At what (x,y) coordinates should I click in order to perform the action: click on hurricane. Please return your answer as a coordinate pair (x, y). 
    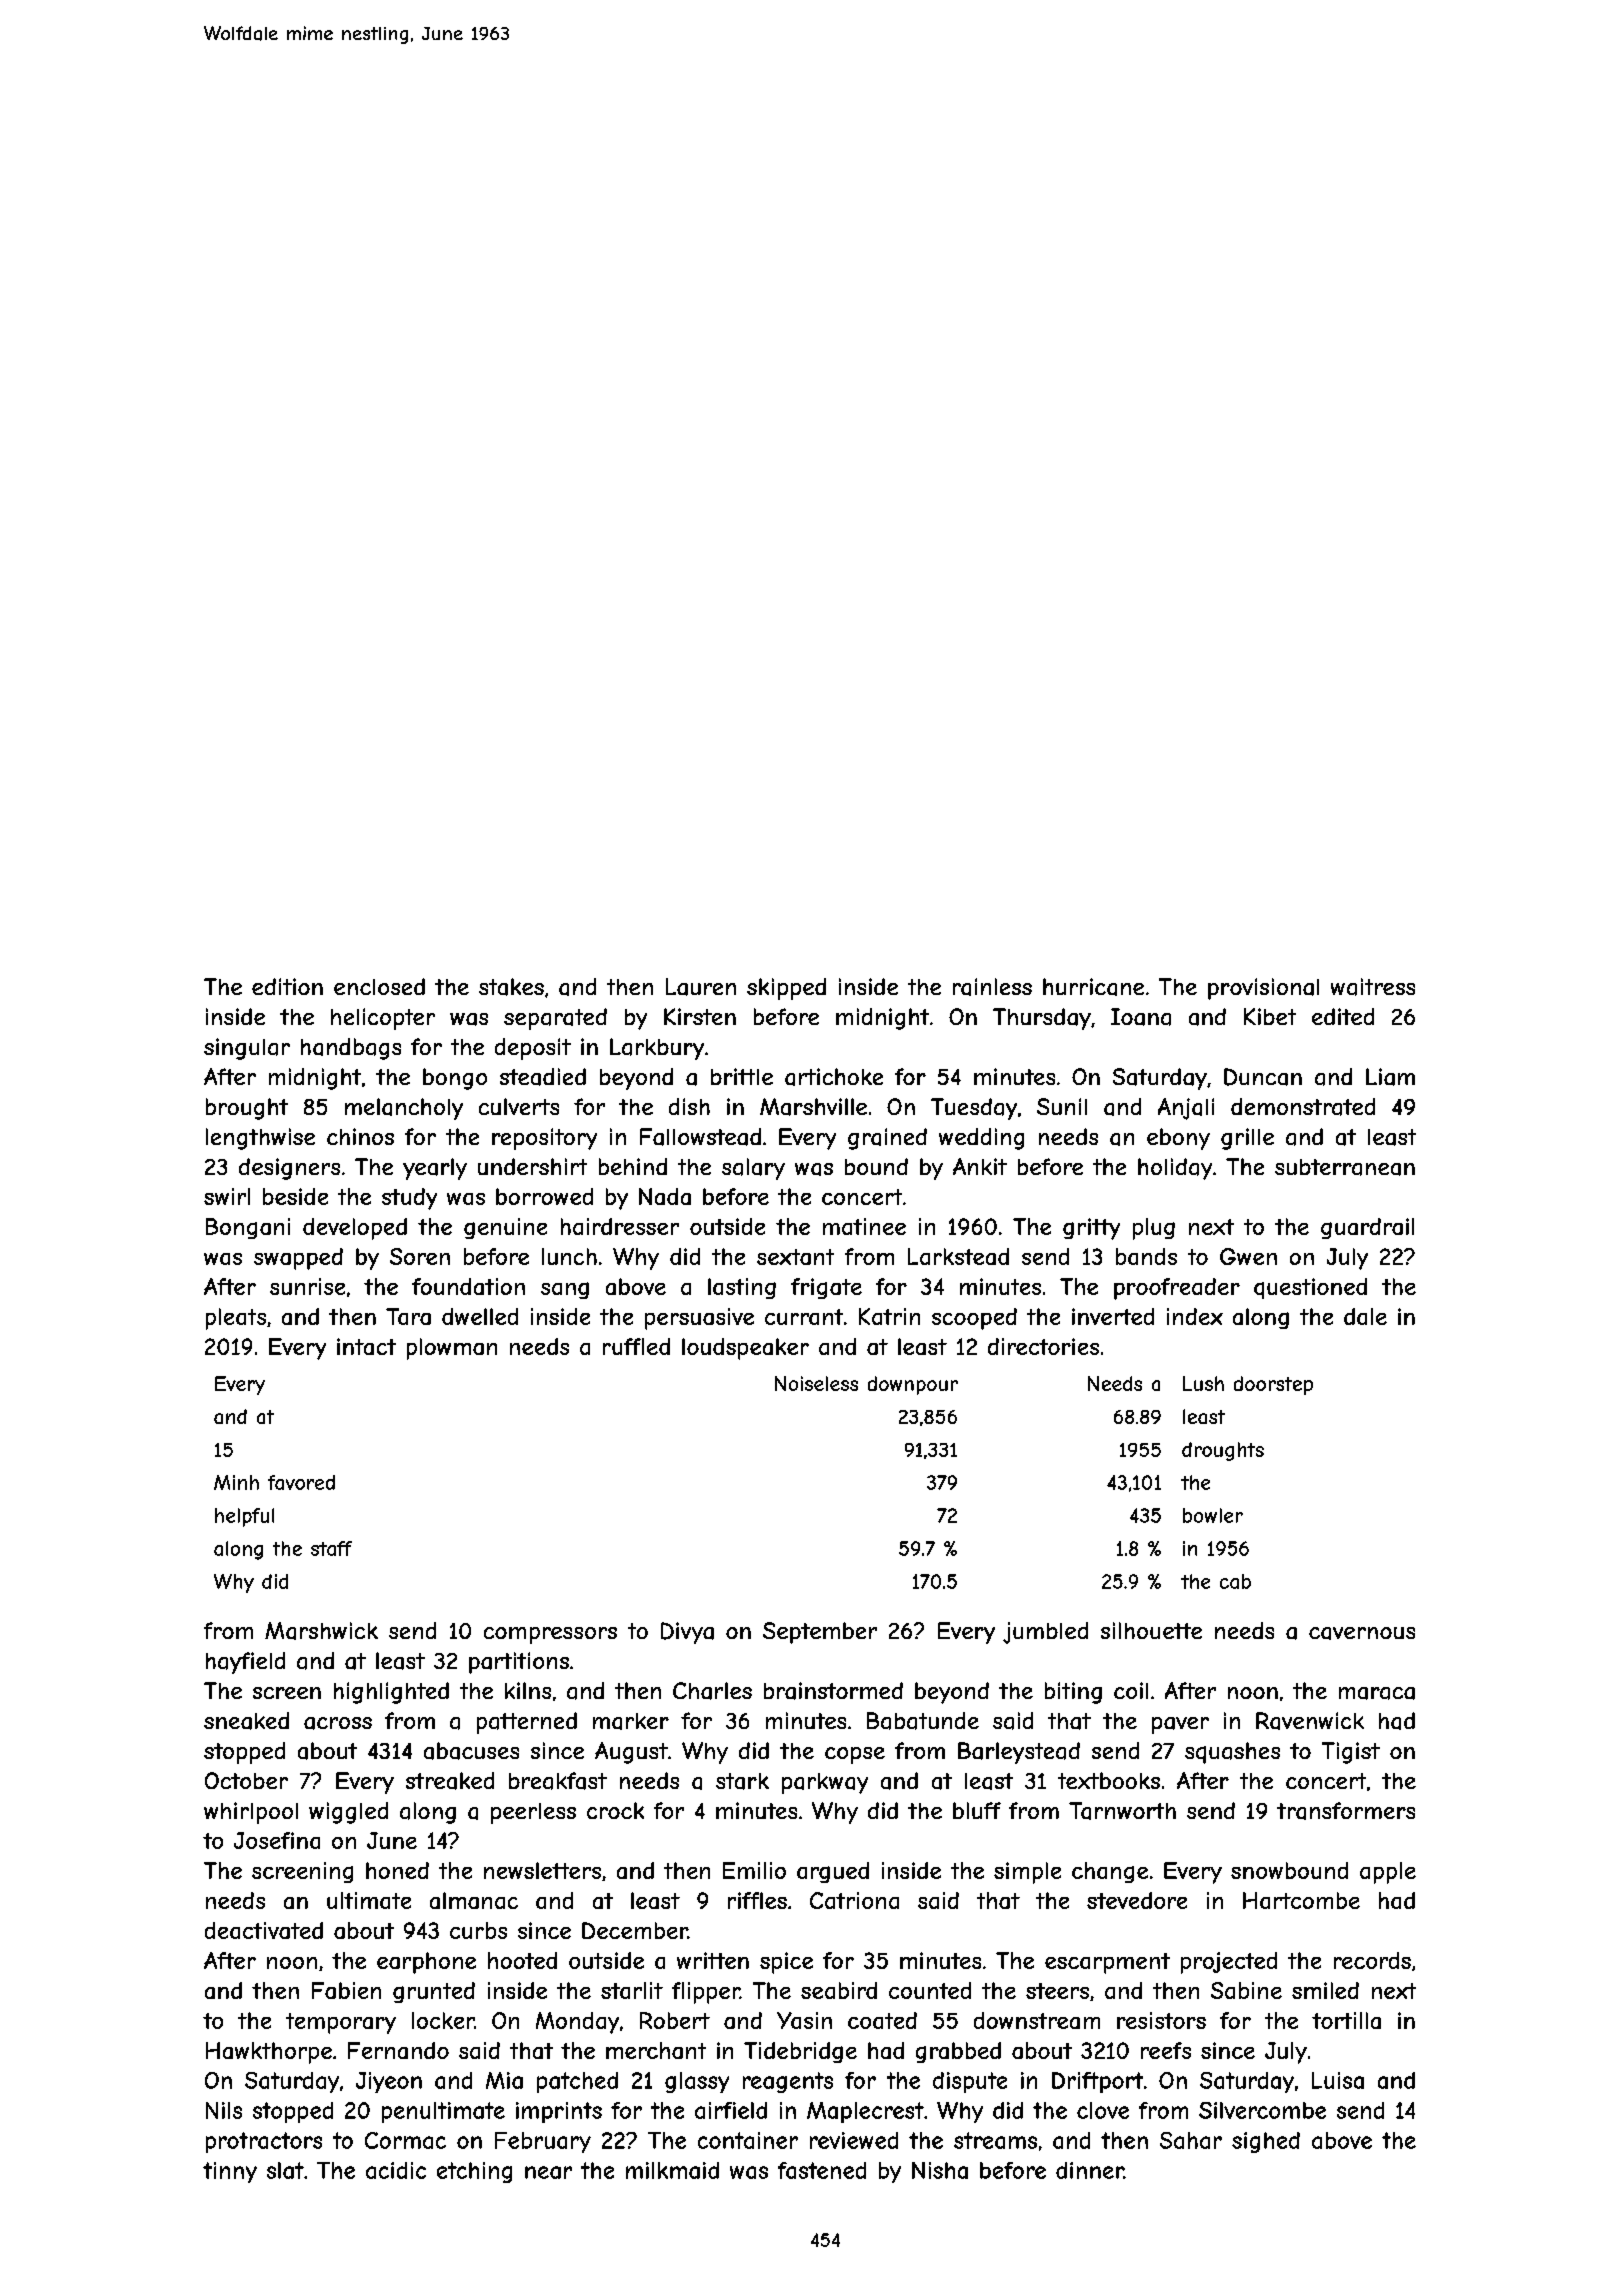
    Looking at the image, I should click on (1093, 987).
